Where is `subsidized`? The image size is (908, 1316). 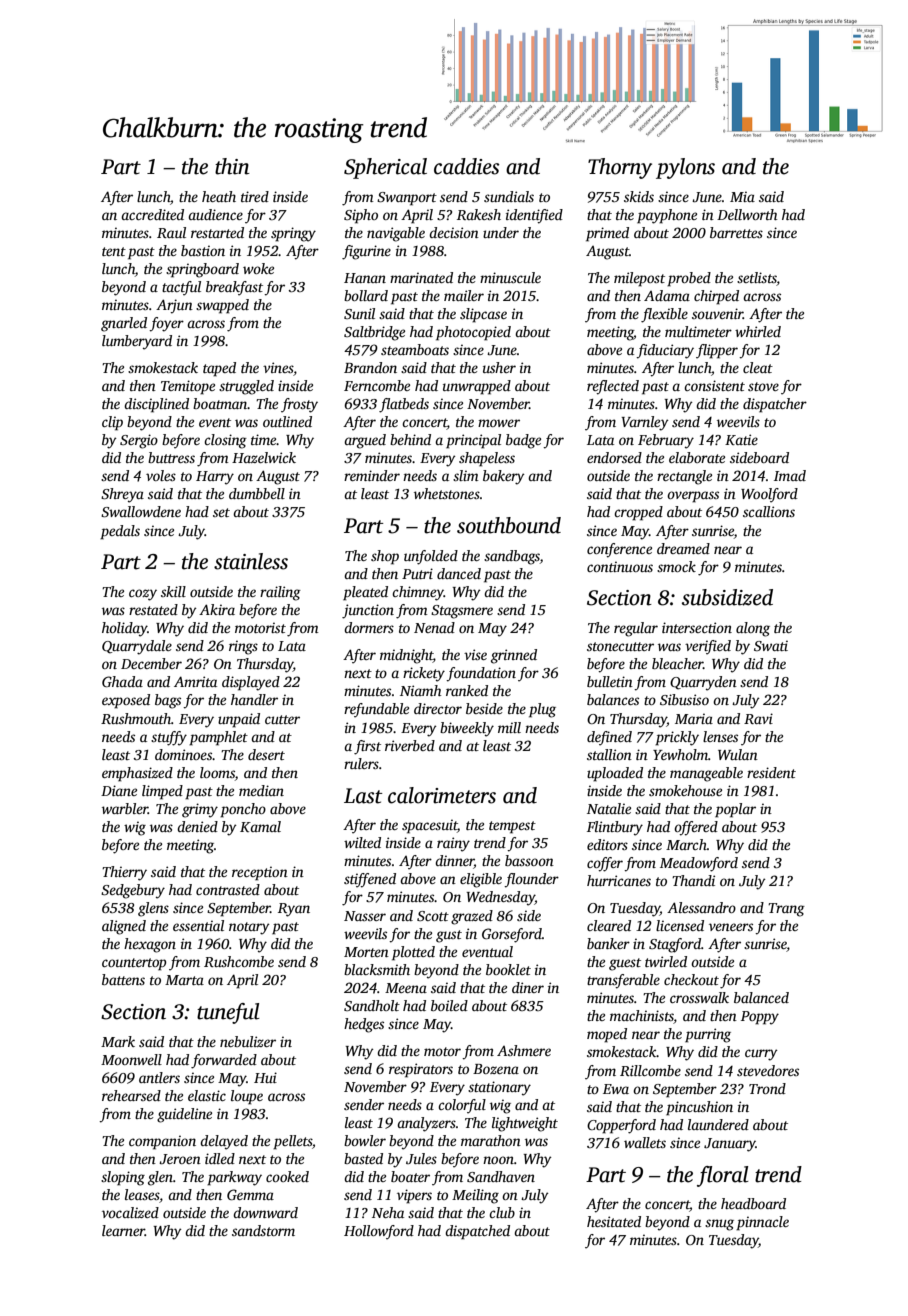 subsidized is located at coordinates (727, 597).
